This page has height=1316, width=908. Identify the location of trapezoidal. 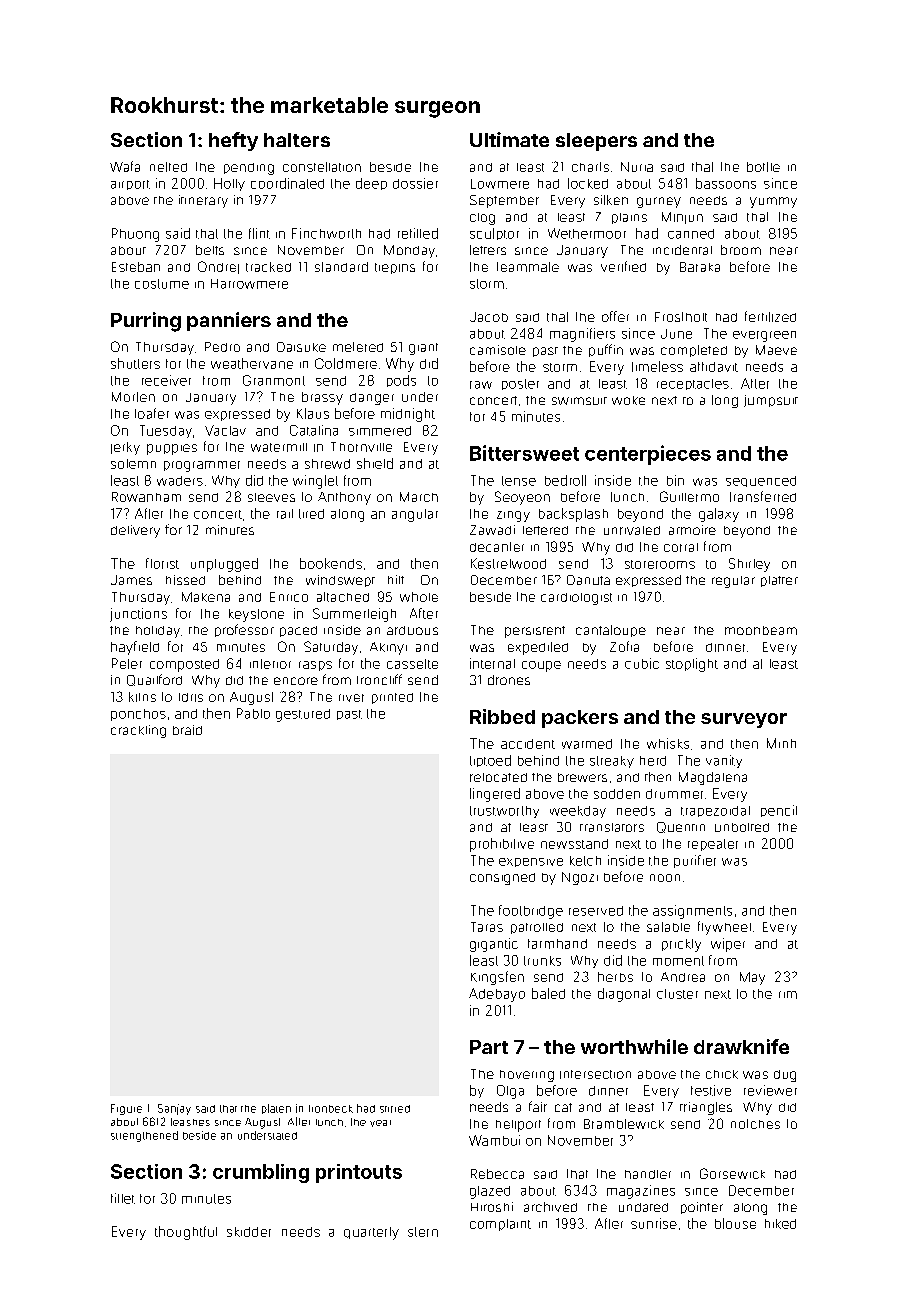
(715, 811).
